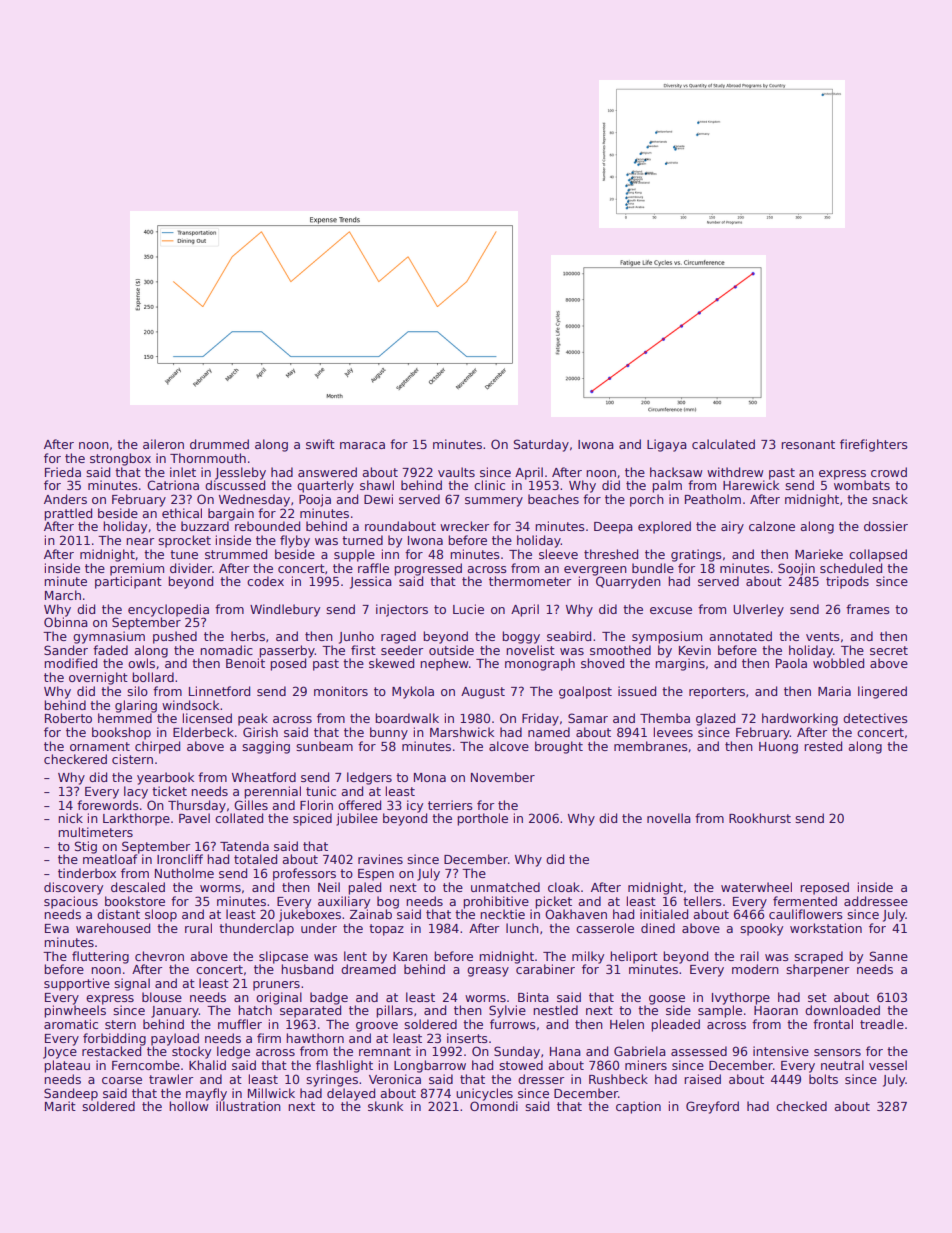 This page has height=1233, width=952. Describe the element at coordinates (183, 472) in the page. I see `inlet` at that location.
